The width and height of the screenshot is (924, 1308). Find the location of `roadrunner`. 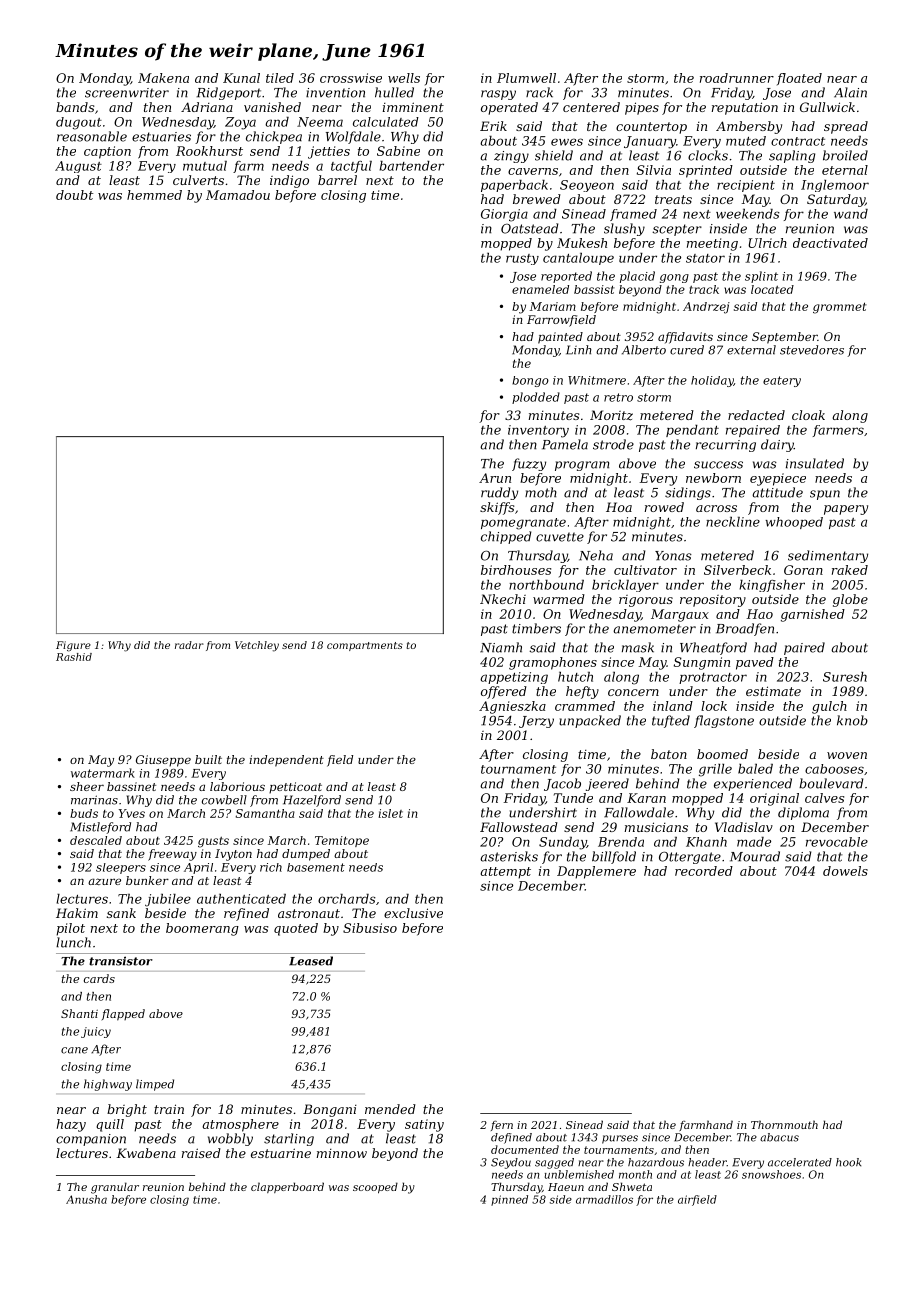

roadrunner is located at coordinates (737, 78).
